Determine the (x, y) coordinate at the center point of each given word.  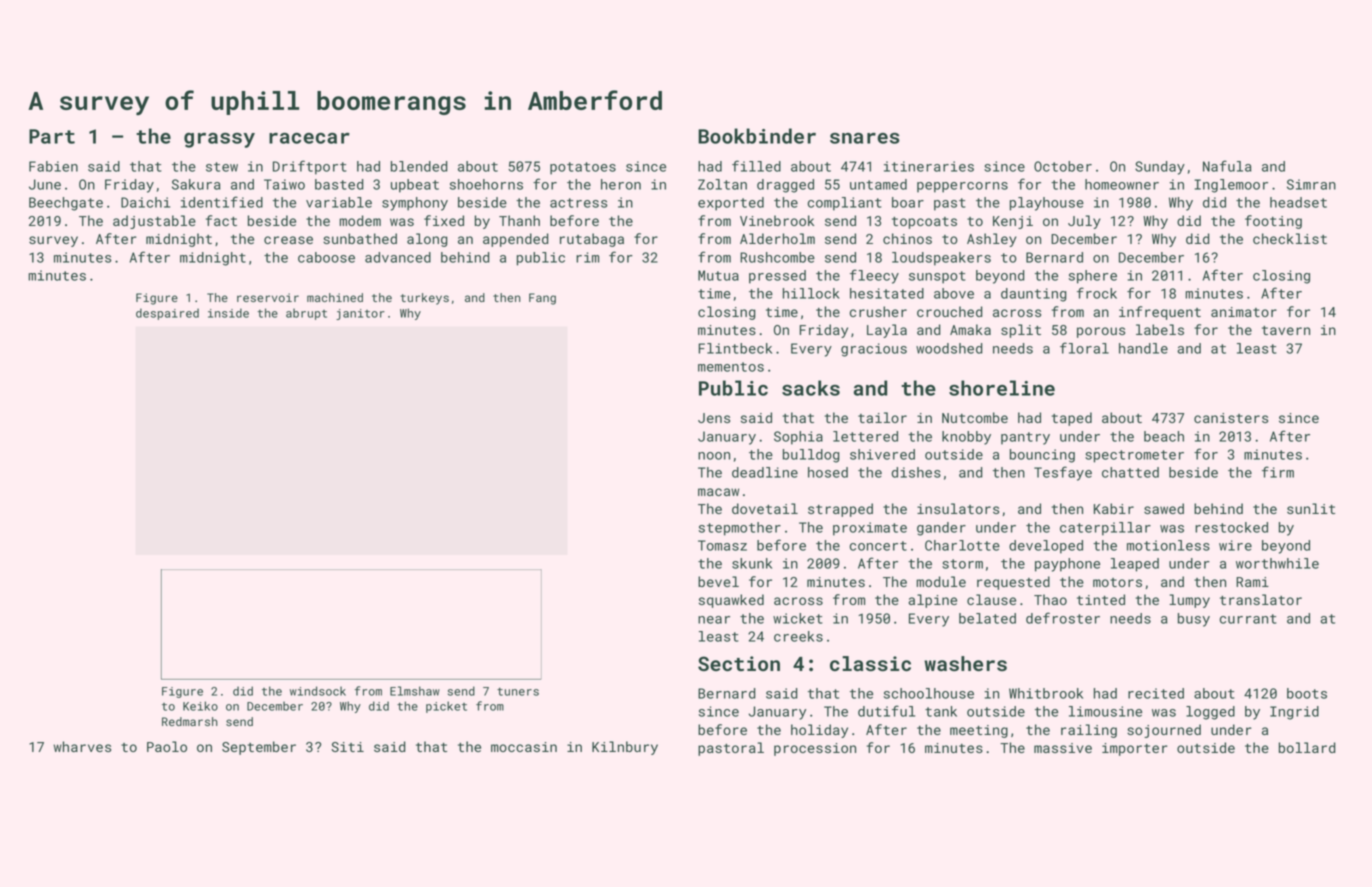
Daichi (145, 202)
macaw (718, 492)
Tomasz (722, 545)
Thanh (519, 220)
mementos (731, 367)
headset (1298, 202)
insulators (958, 508)
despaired (167, 314)
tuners (518, 691)
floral (1084, 348)
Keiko (200, 706)
